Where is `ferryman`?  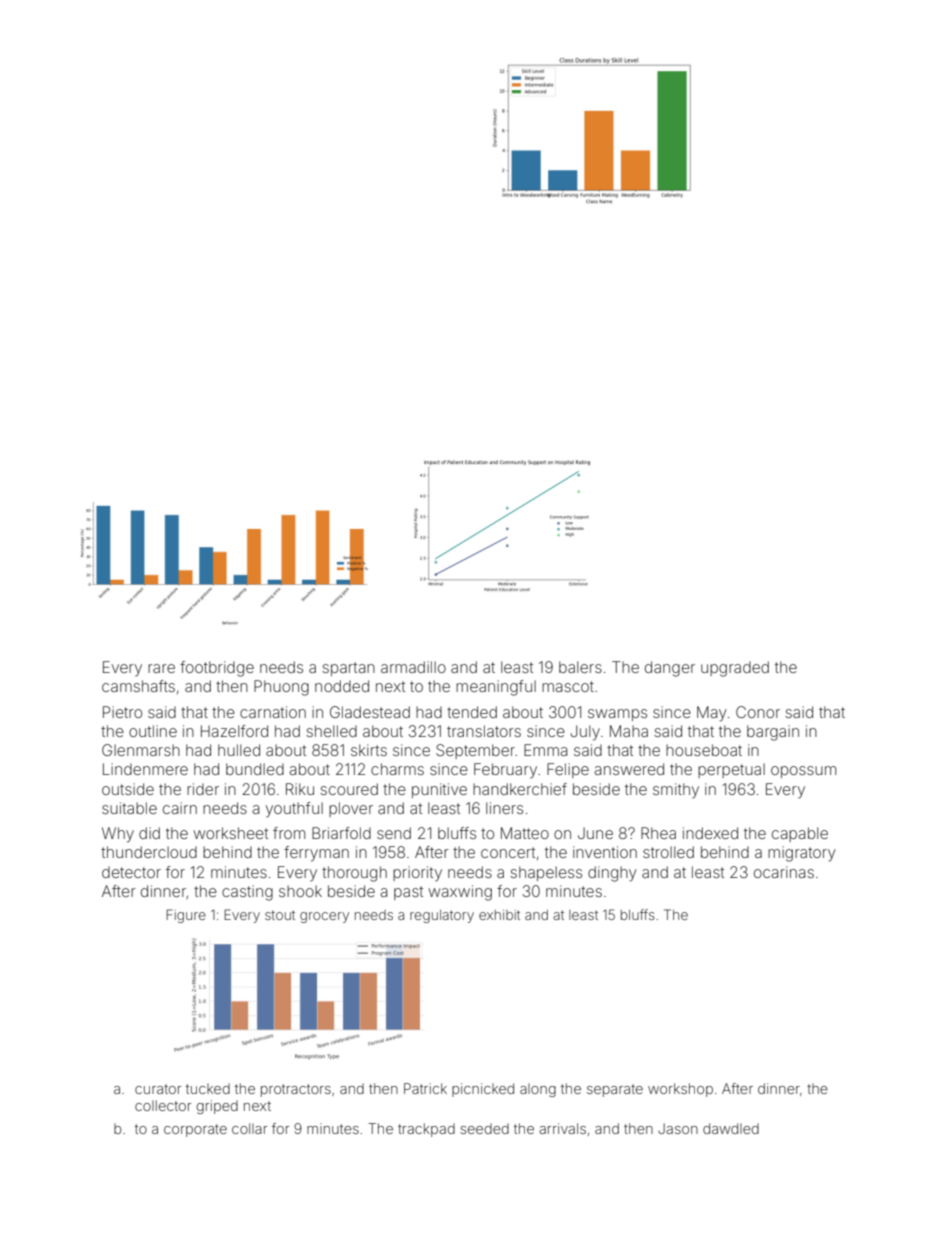
ferryman is located at coordinates (316, 854).
